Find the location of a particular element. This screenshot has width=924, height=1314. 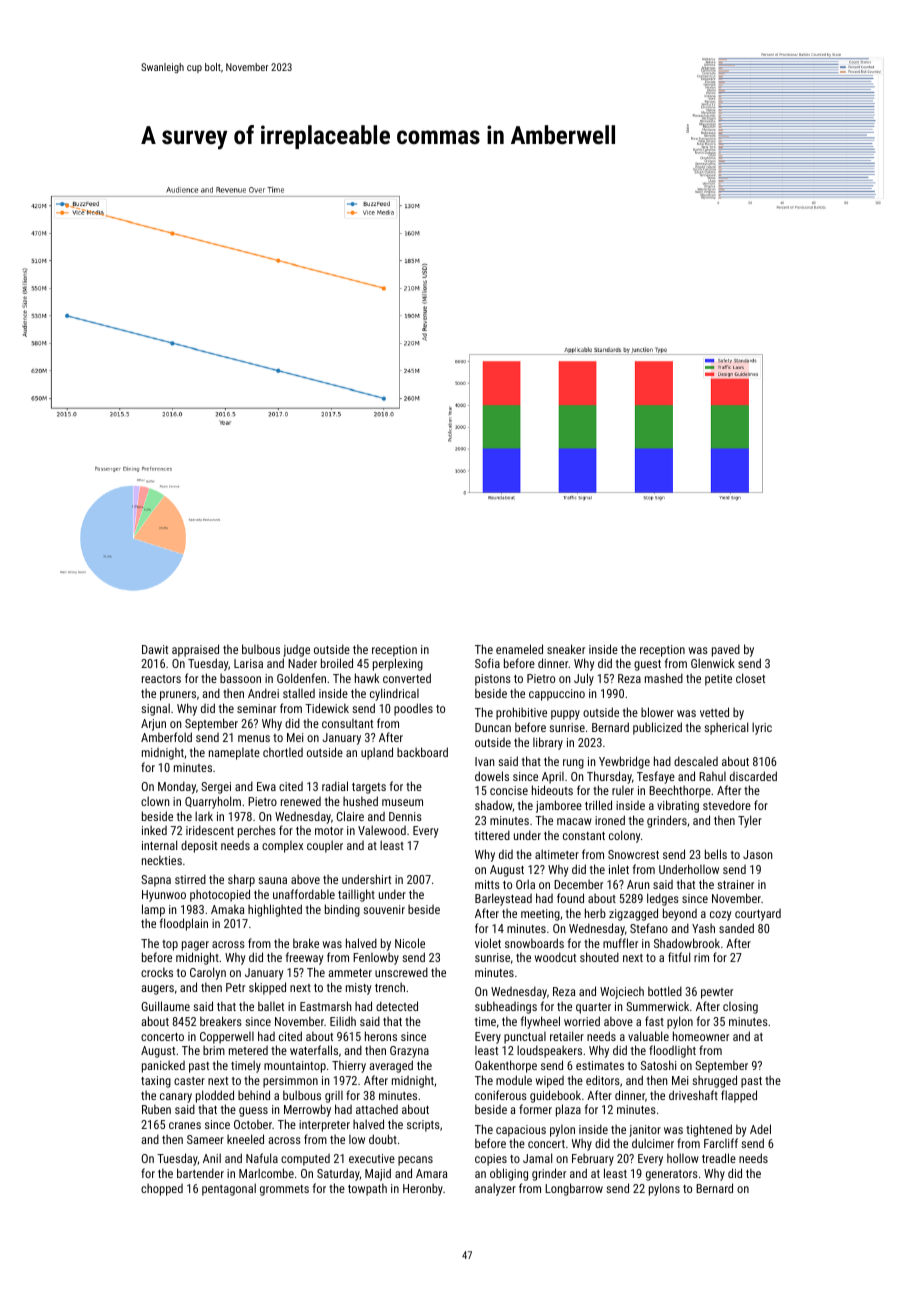

lyric is located at coordinates (762, 728).
